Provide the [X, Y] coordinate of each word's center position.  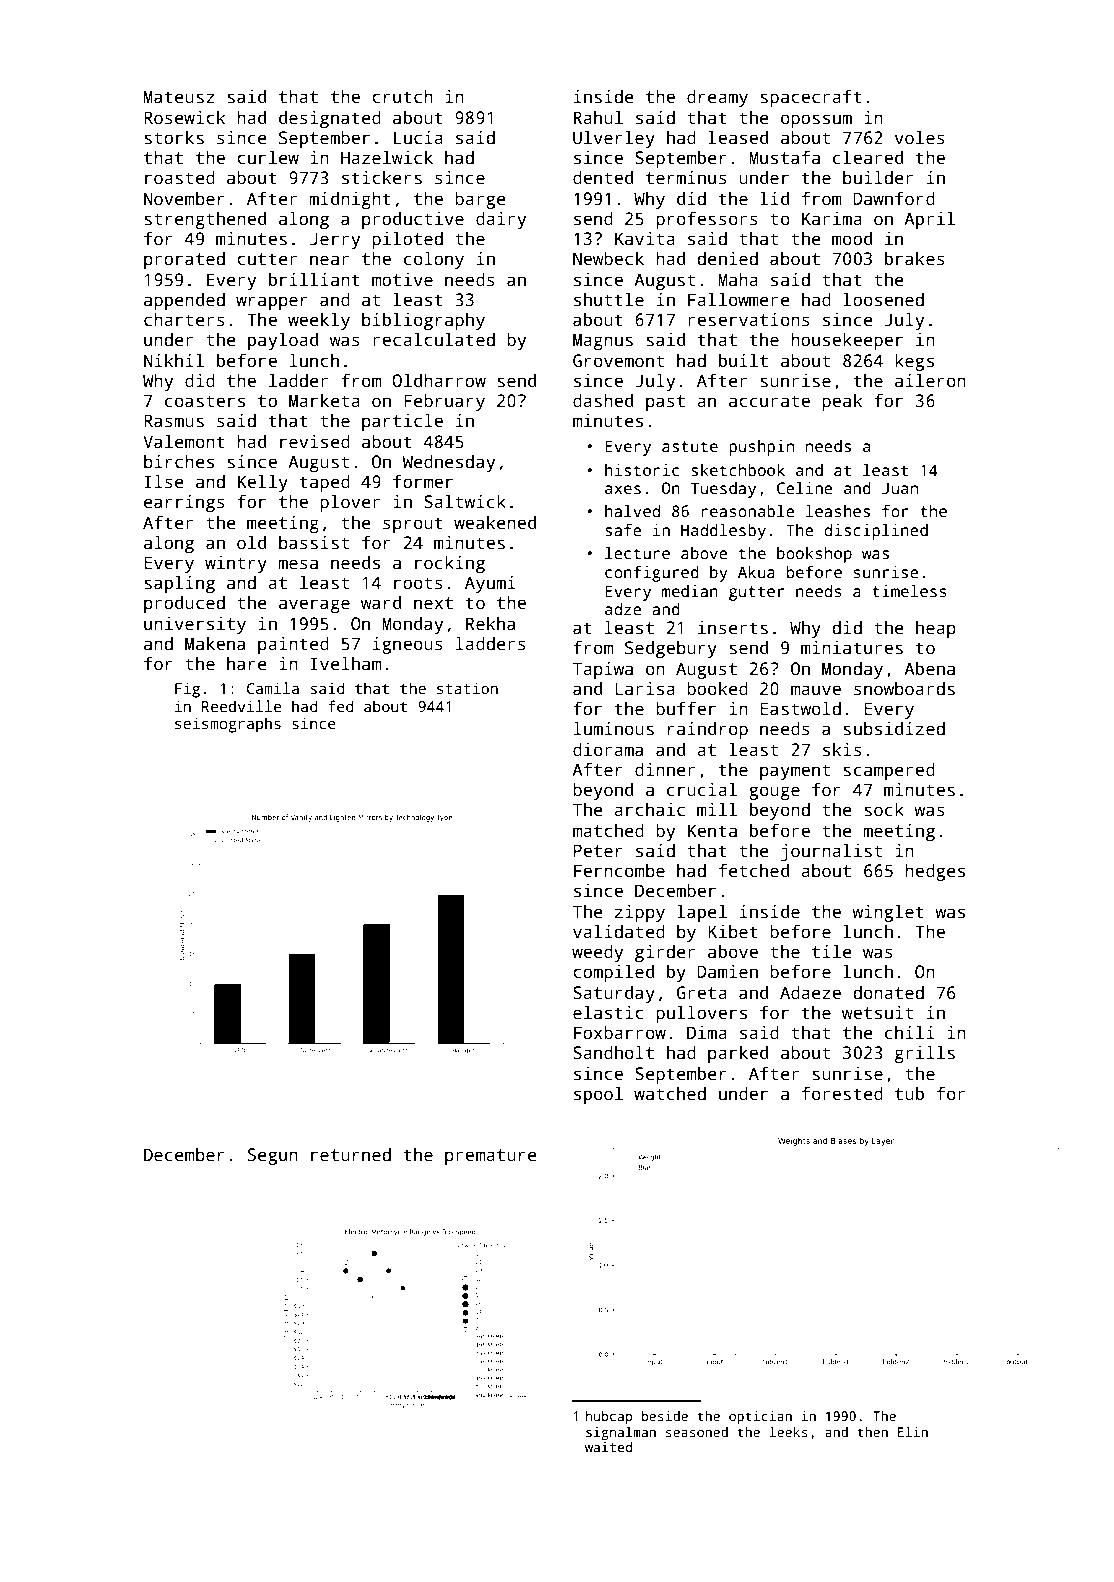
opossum [816, 121]
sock [884, 809]
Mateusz [179, 97]
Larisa [645, 689]
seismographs [228, 725]
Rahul [598, 117]
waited [608, 1447]
